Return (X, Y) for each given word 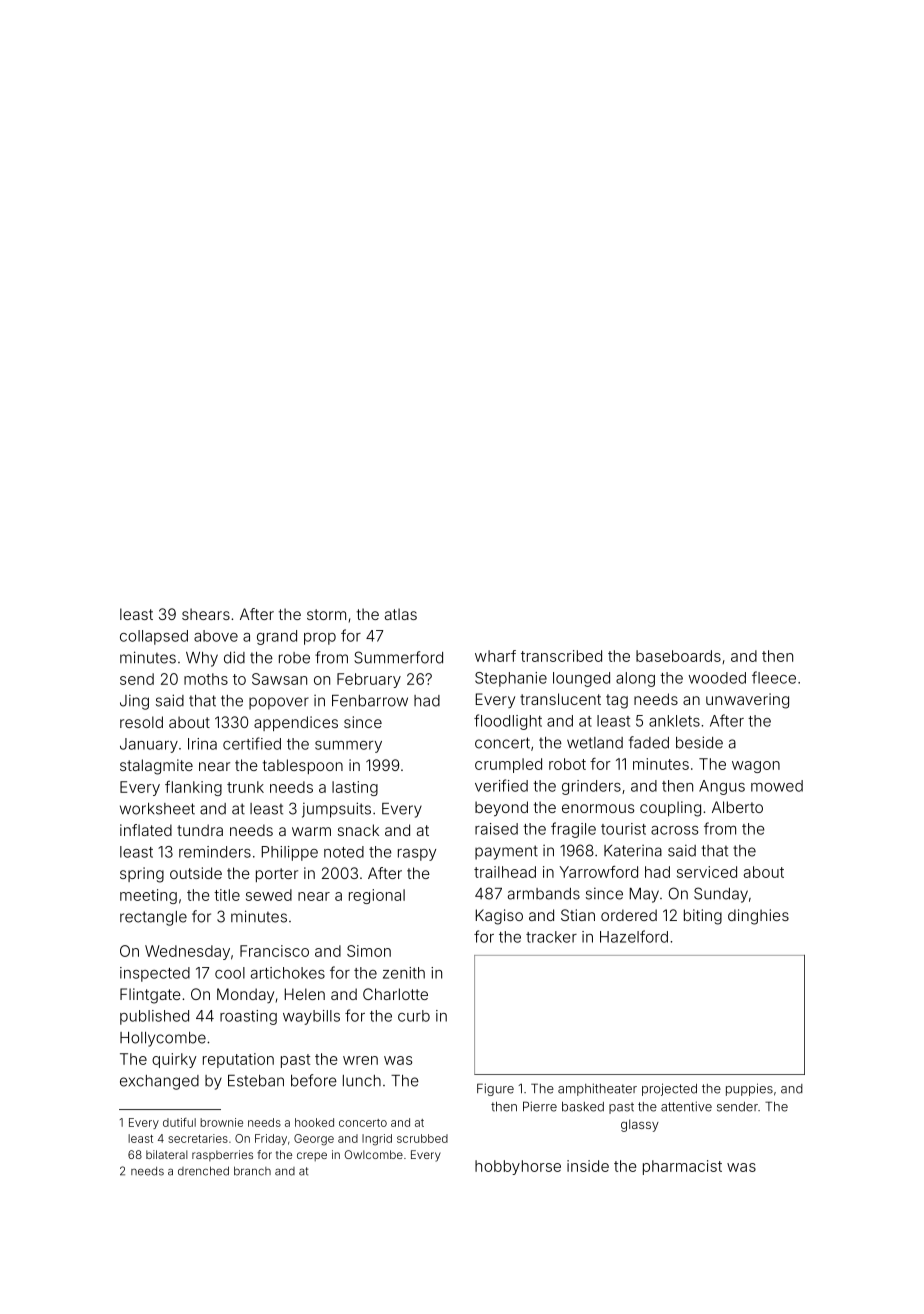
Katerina (633, 851)
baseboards (678, 656)
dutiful (179, 1122)
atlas (401, 614)
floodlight (508, 722)
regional (377, 896)
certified (252, 743)
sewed (269, 895)
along (635, 679)
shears (206, 614)
